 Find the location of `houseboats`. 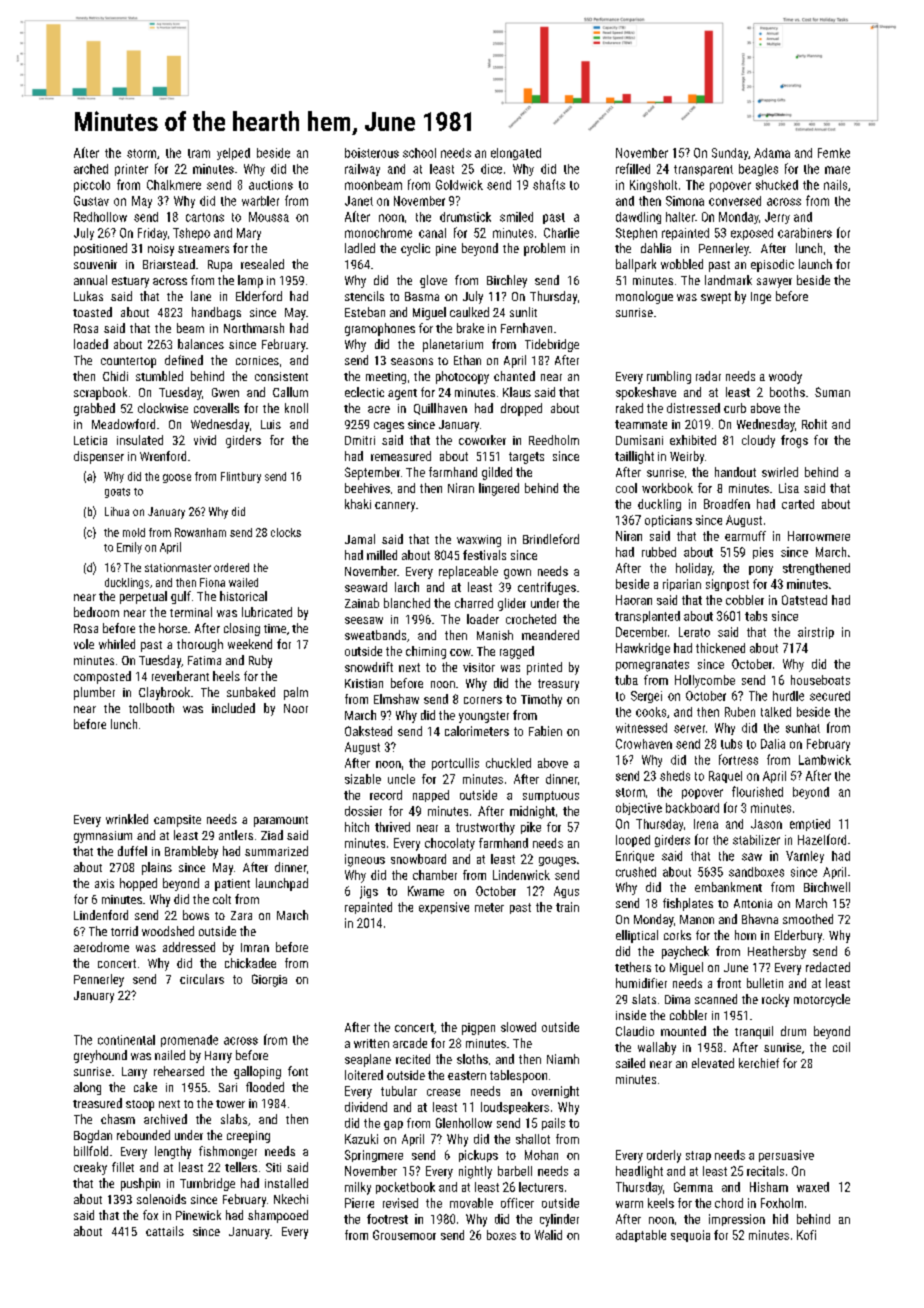

houseboats is located at coordinates (820, 680).
